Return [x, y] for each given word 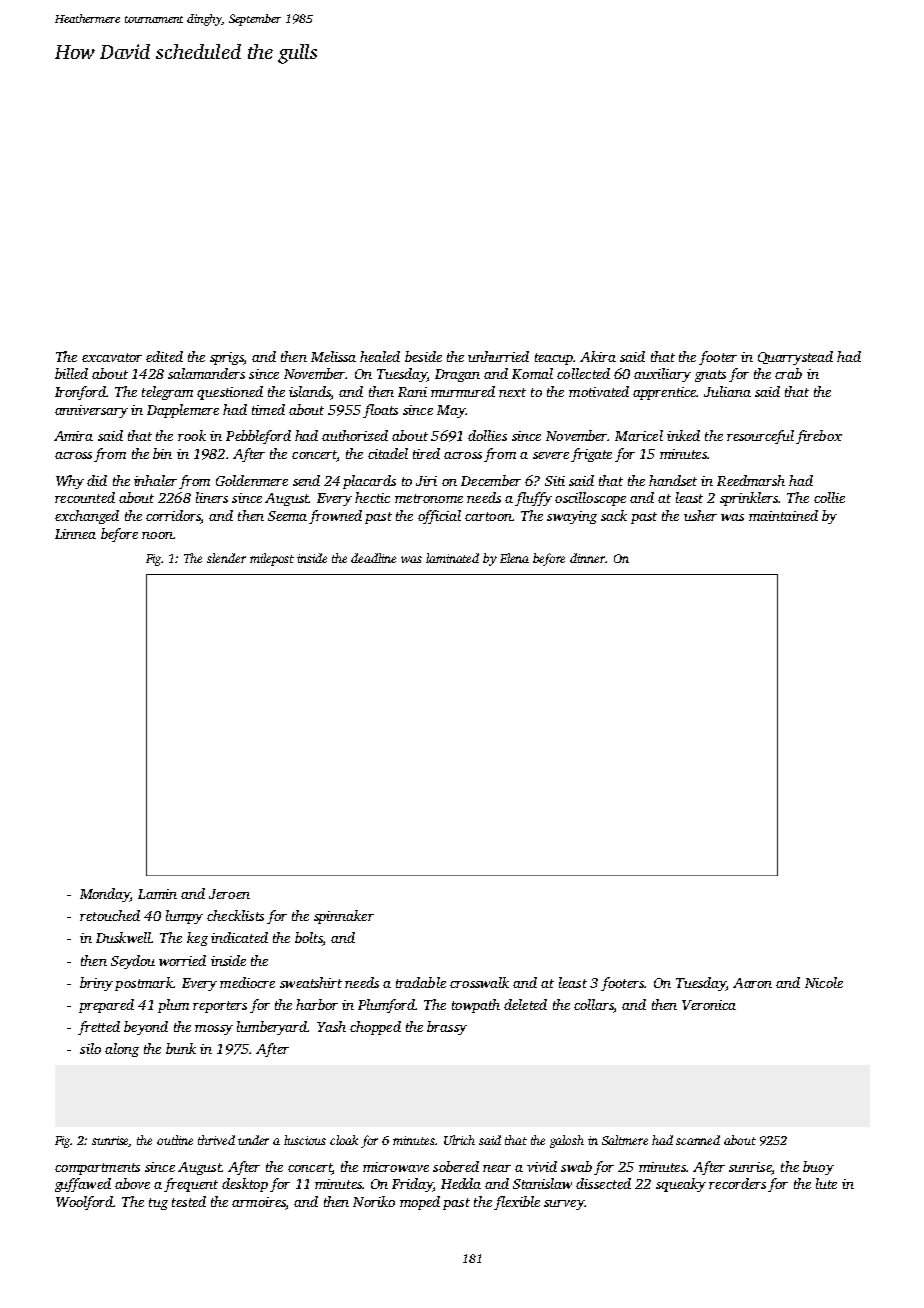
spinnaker [344, 917]
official [439, 517]
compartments [97, 1169]
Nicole [824, 982]
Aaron [752, 983]
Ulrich [459, 1140]
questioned [230, 393]
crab [788, 373]
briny [96, 984]
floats [380, 411]
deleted [525, 1004]
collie [829, 497]
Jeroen [229, 894]
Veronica [709, 1005]
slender [226, 558]
